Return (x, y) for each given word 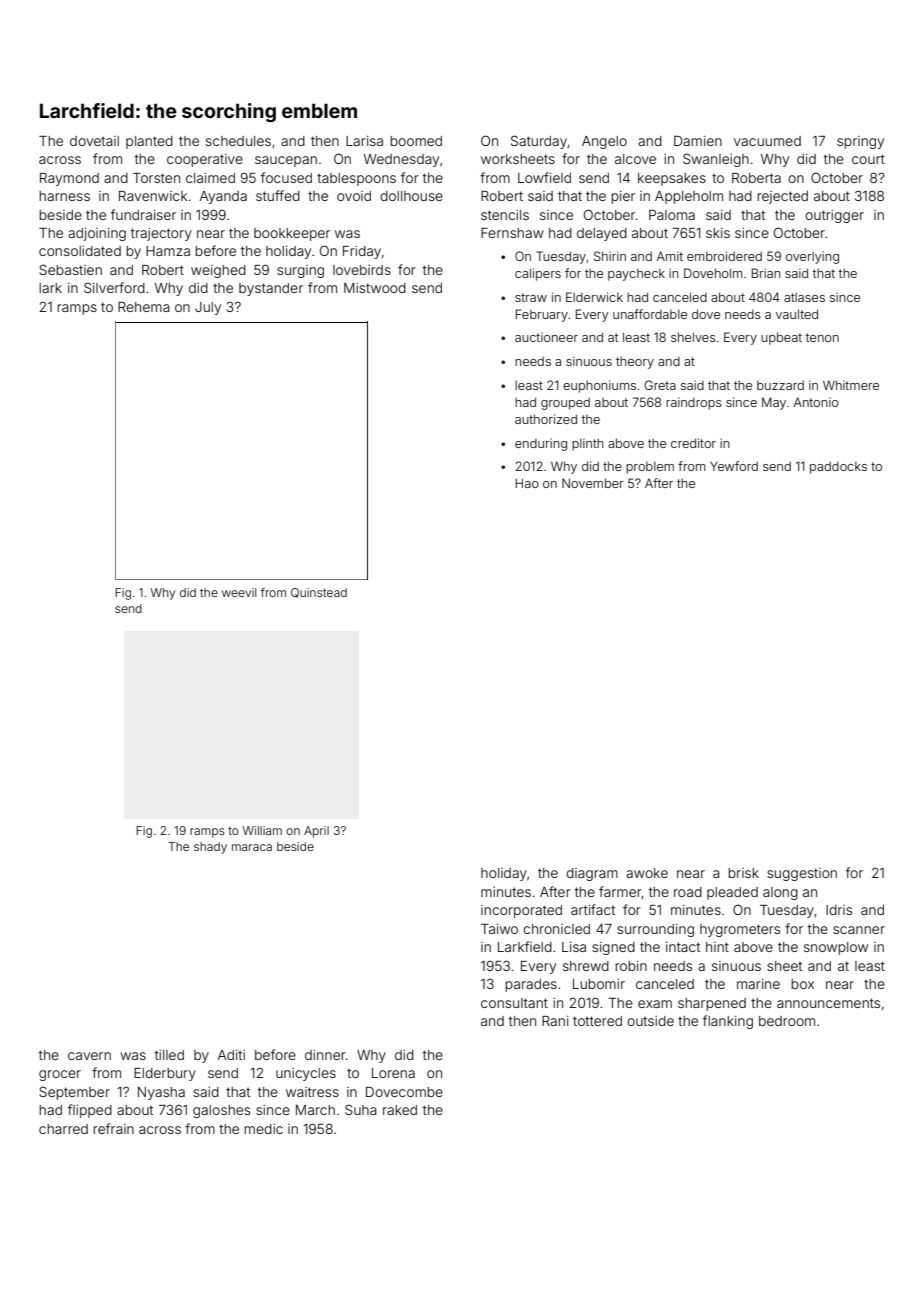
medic (263, 1129)
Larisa (364, 141)
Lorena (393, 1073)
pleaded (732, 893)
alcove (635, 159)
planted (149, 142)
